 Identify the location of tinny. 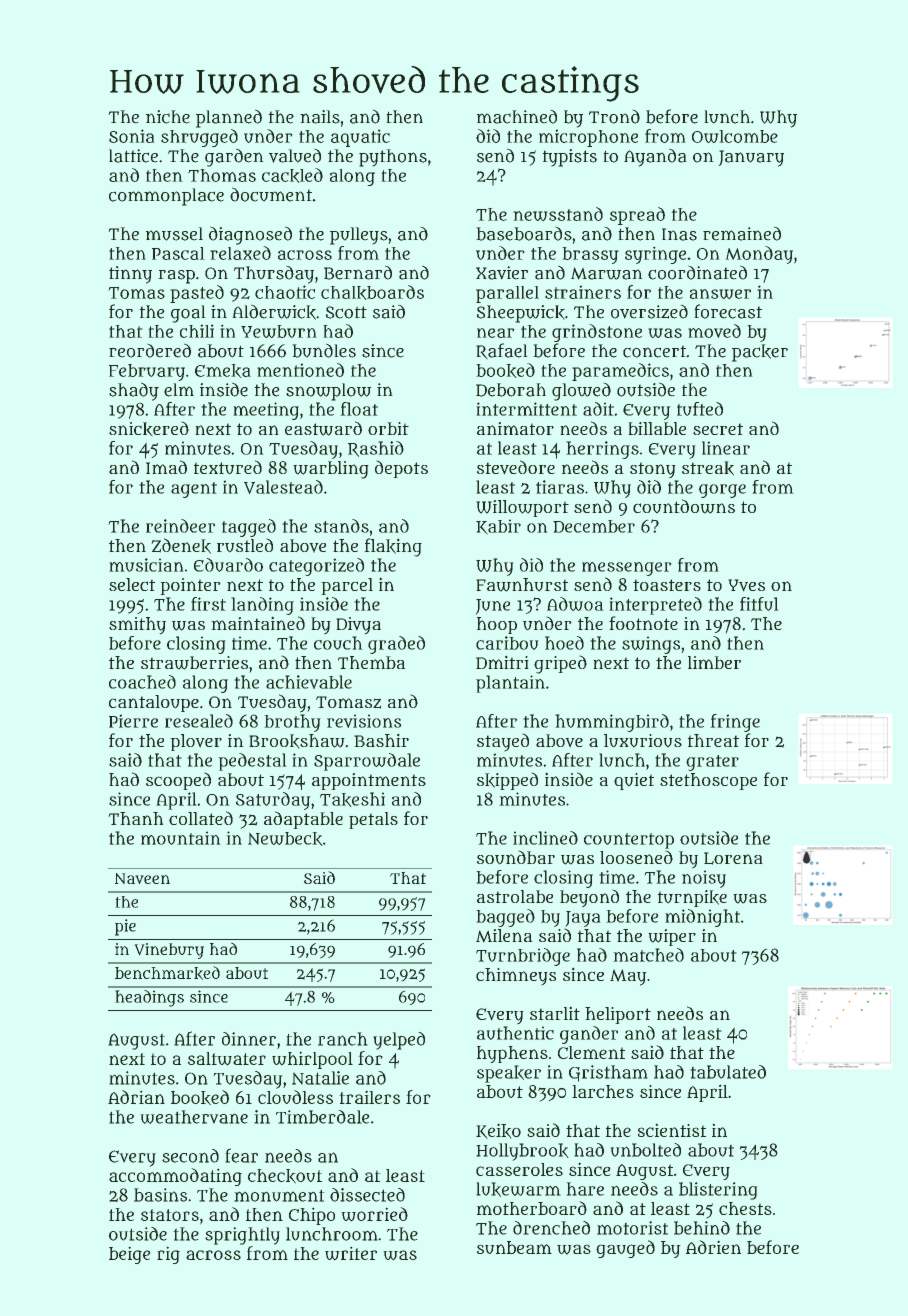
(130, 275).
